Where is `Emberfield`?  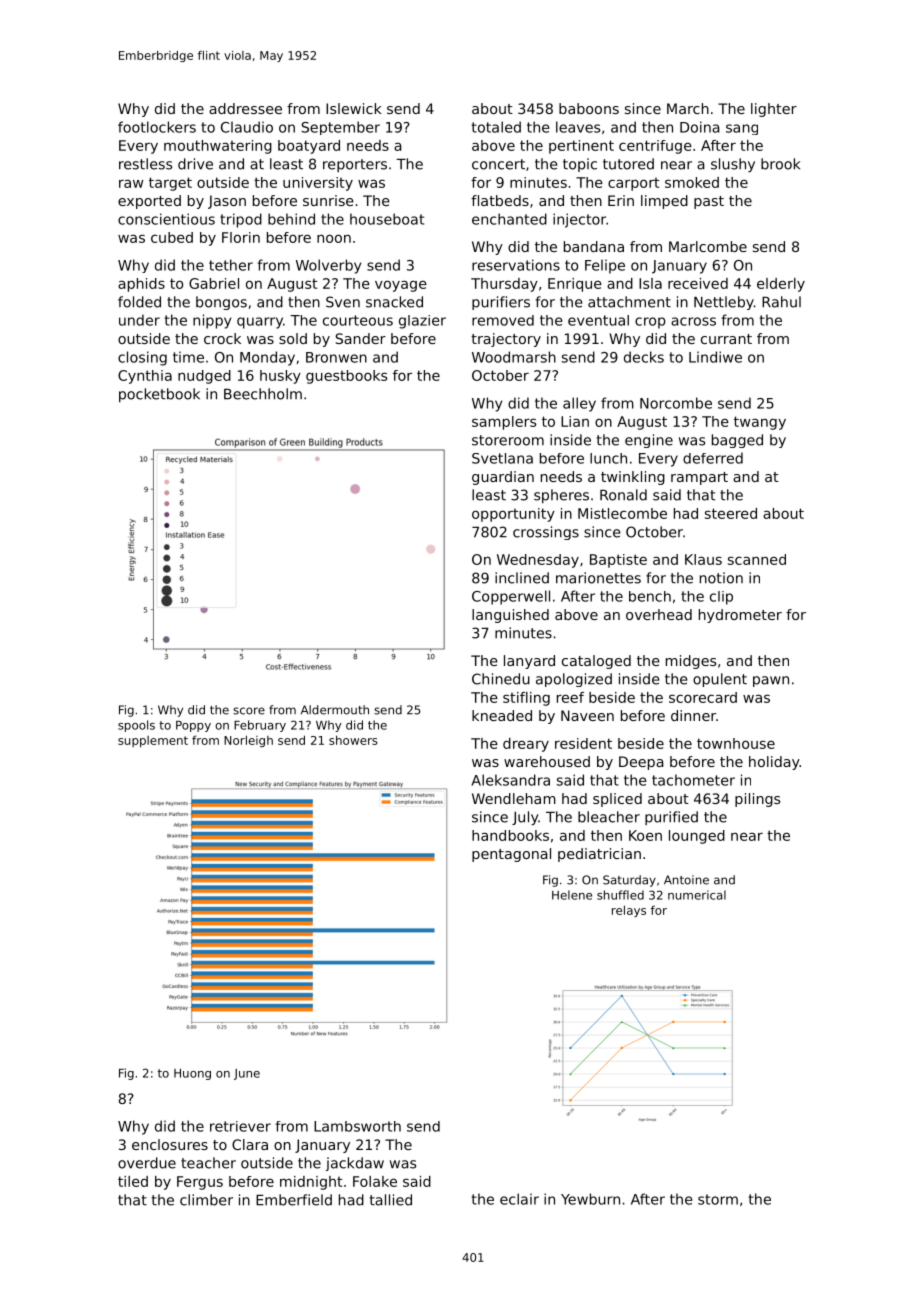
Emberfield is located at coordinates (294, 1200).
